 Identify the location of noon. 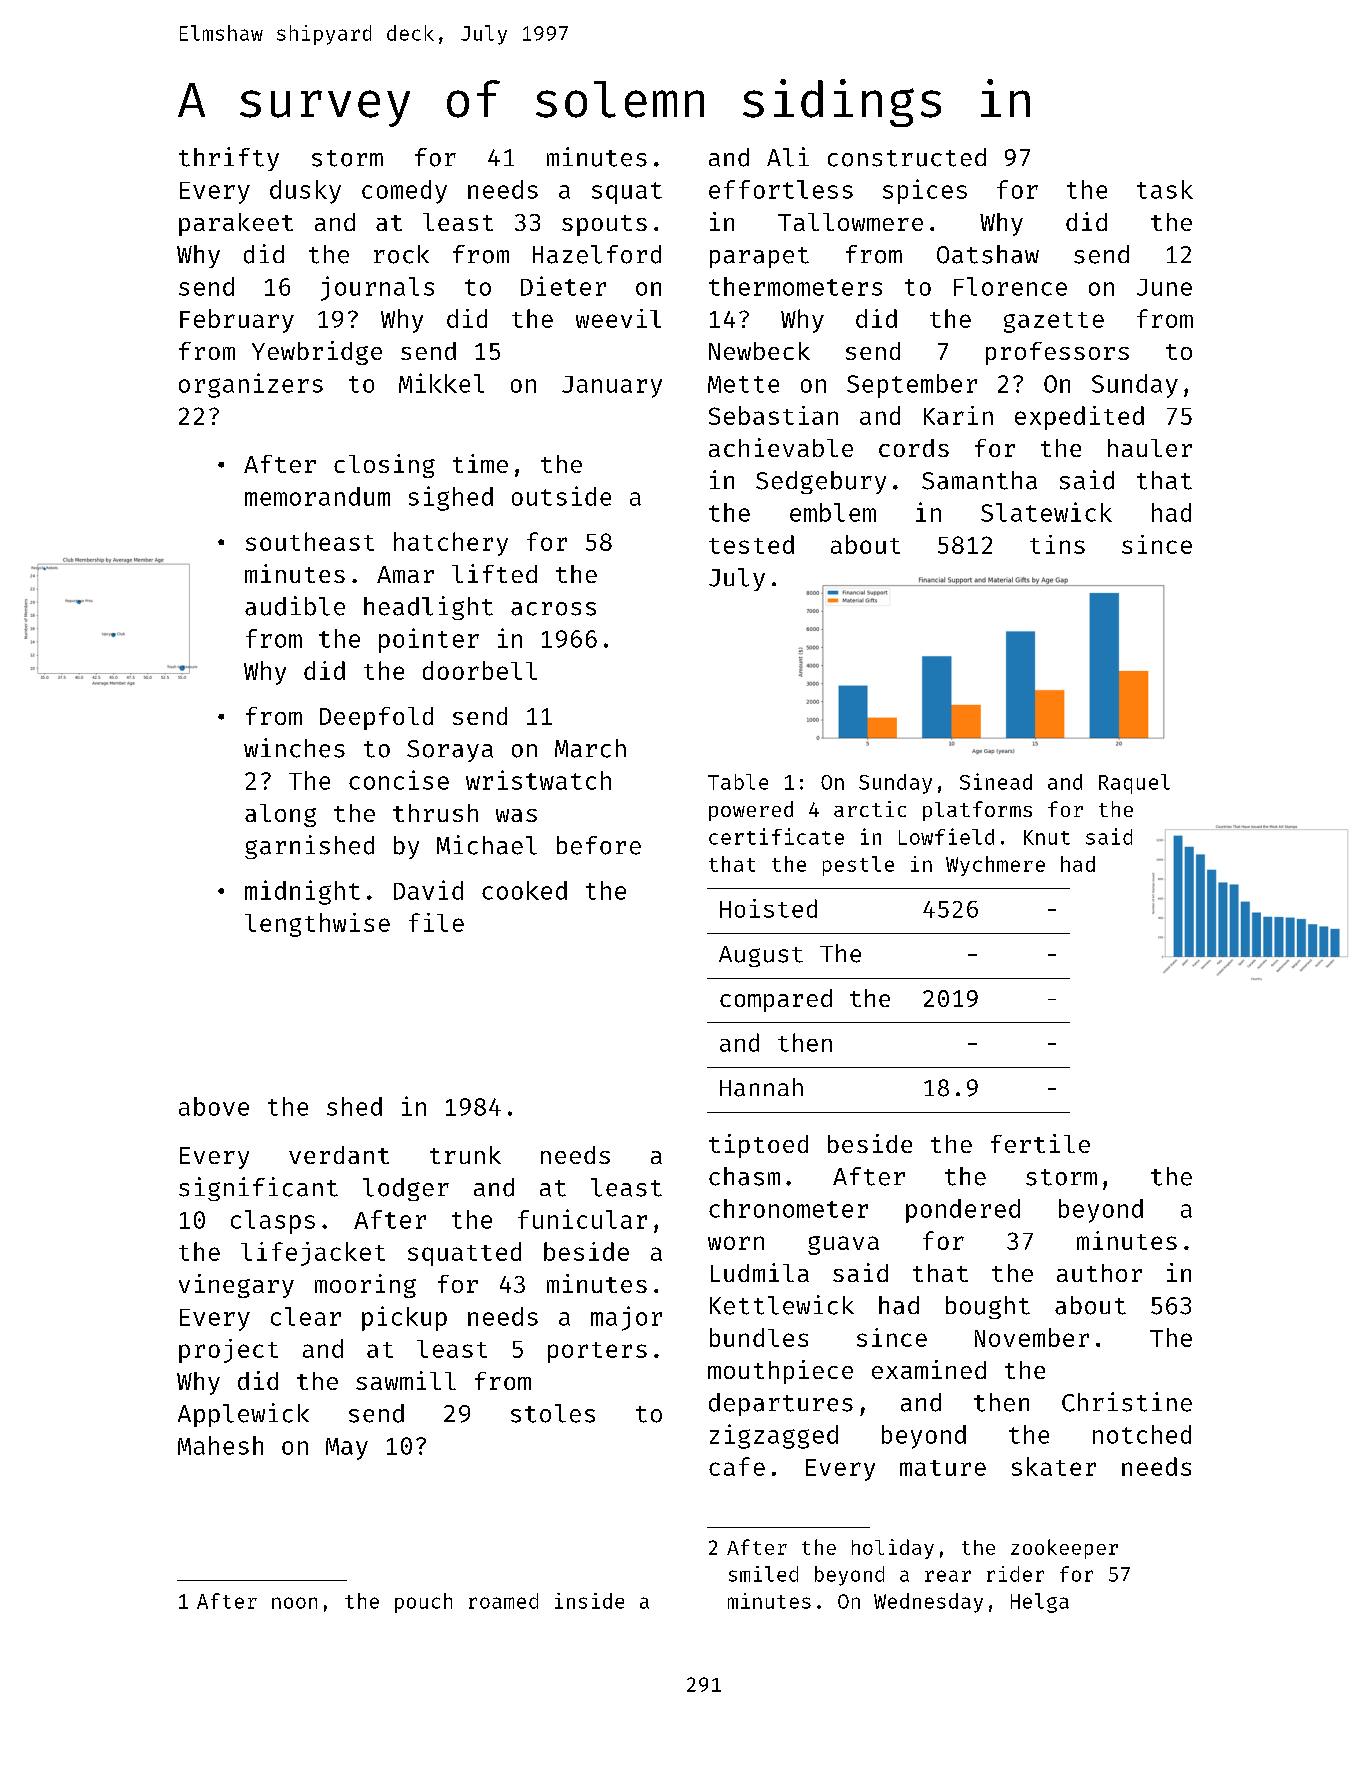
(294, 1603).
